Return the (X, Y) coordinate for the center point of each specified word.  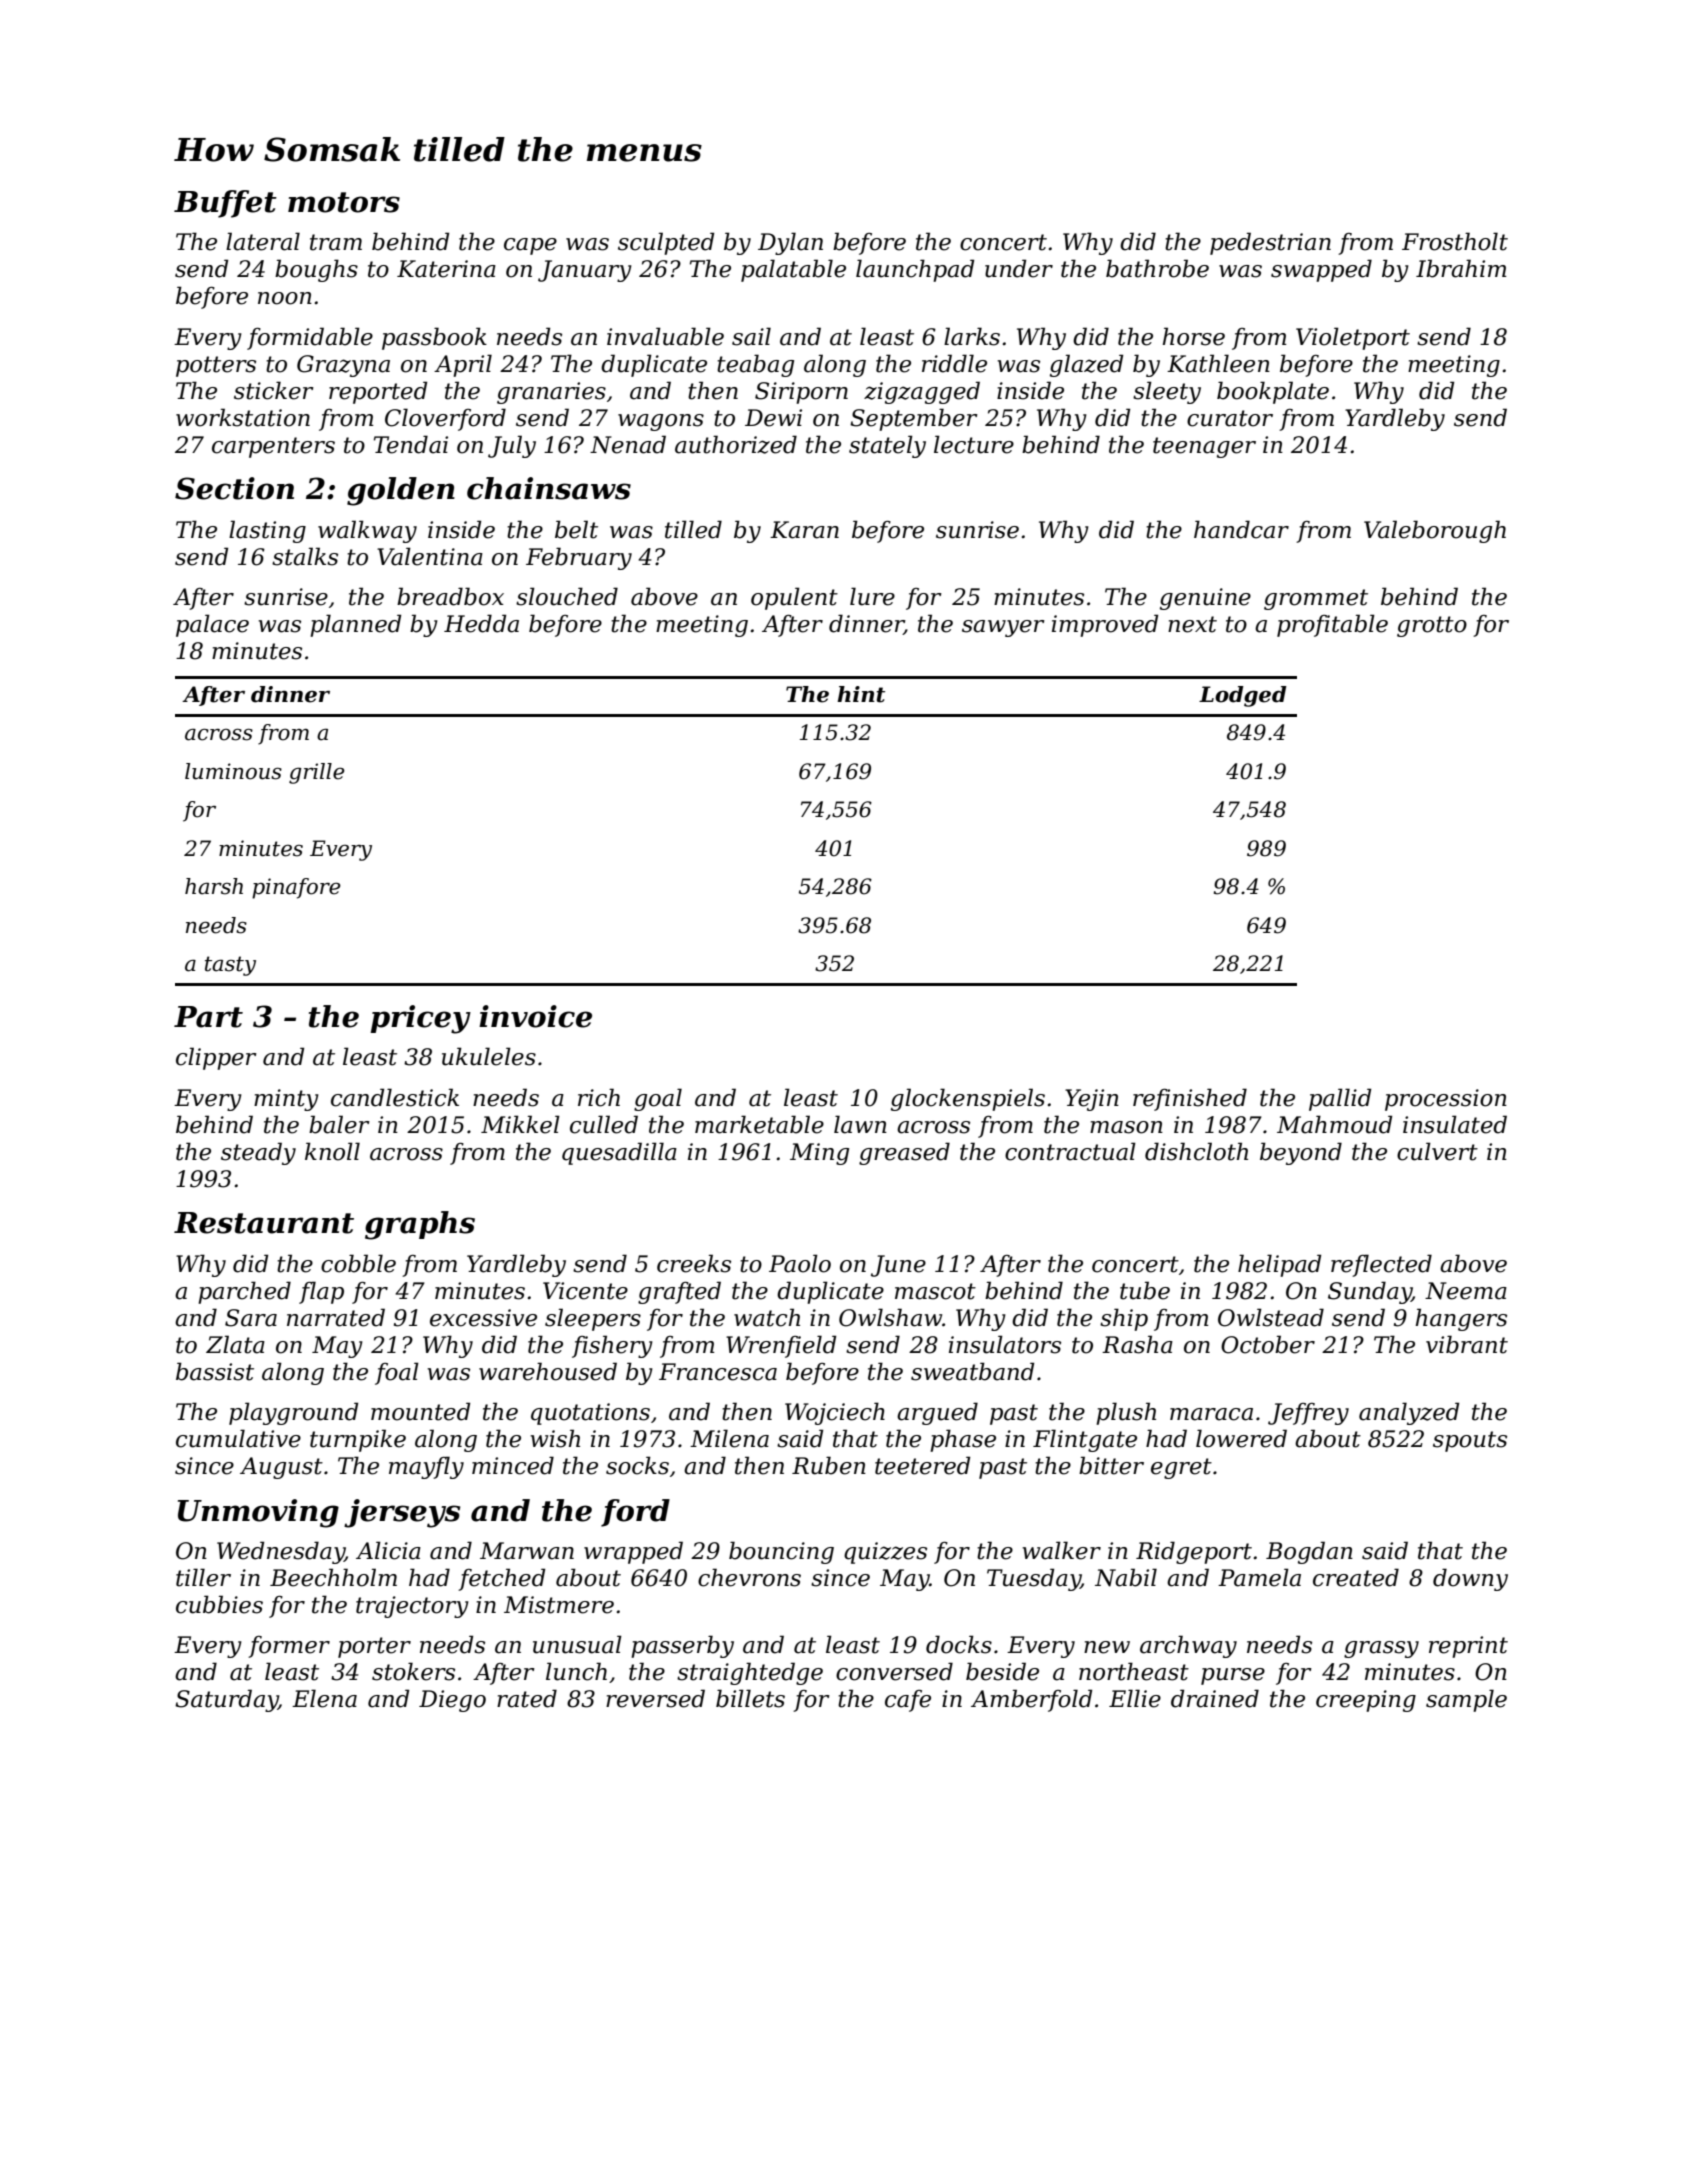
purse (1233, 1676)
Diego (452, 1701)
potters (216, 366)
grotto (1432, 626)
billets (750, 1698)
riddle (954, 363)
